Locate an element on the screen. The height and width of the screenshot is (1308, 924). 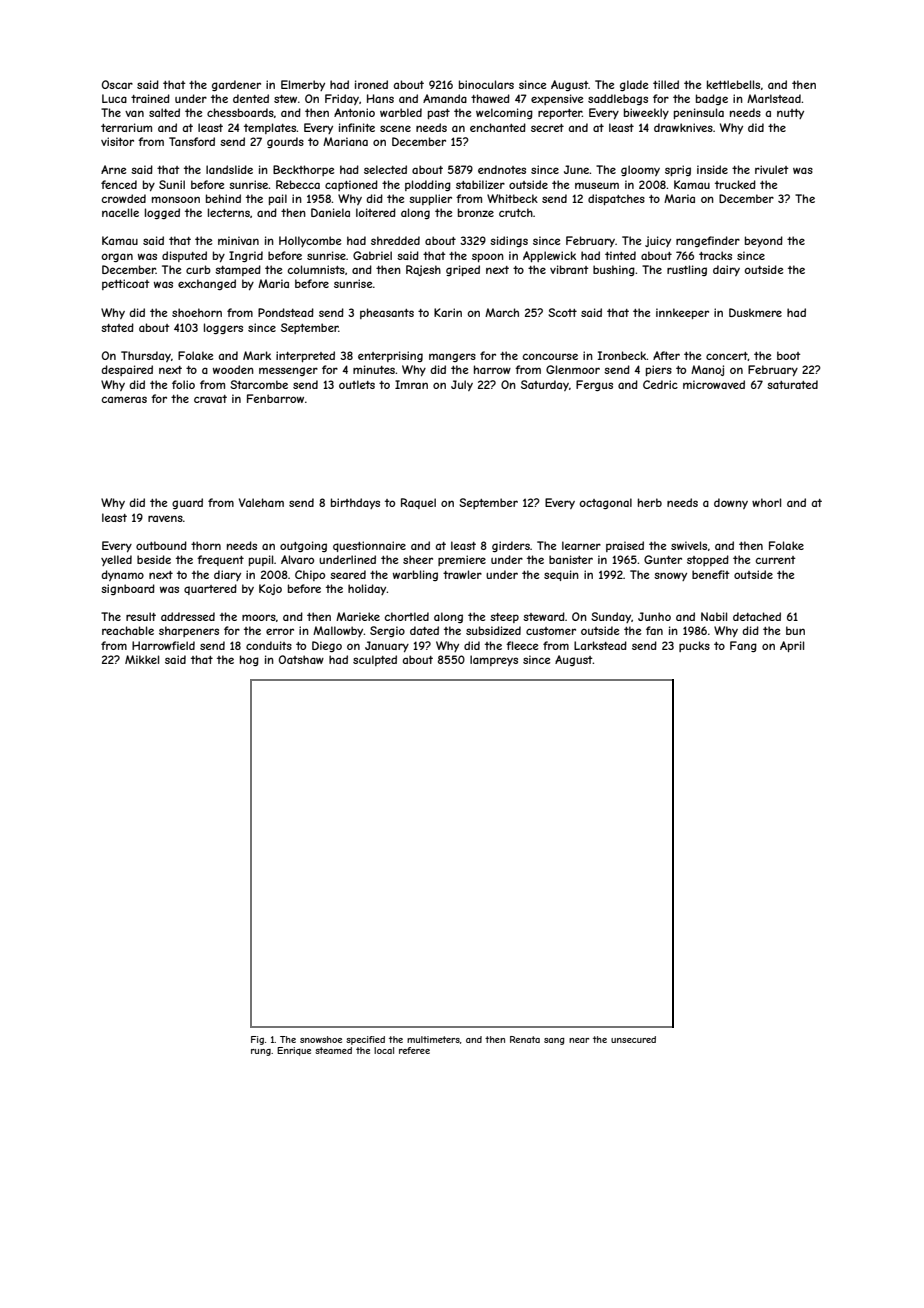
April is located at coordinates (792, 646).
